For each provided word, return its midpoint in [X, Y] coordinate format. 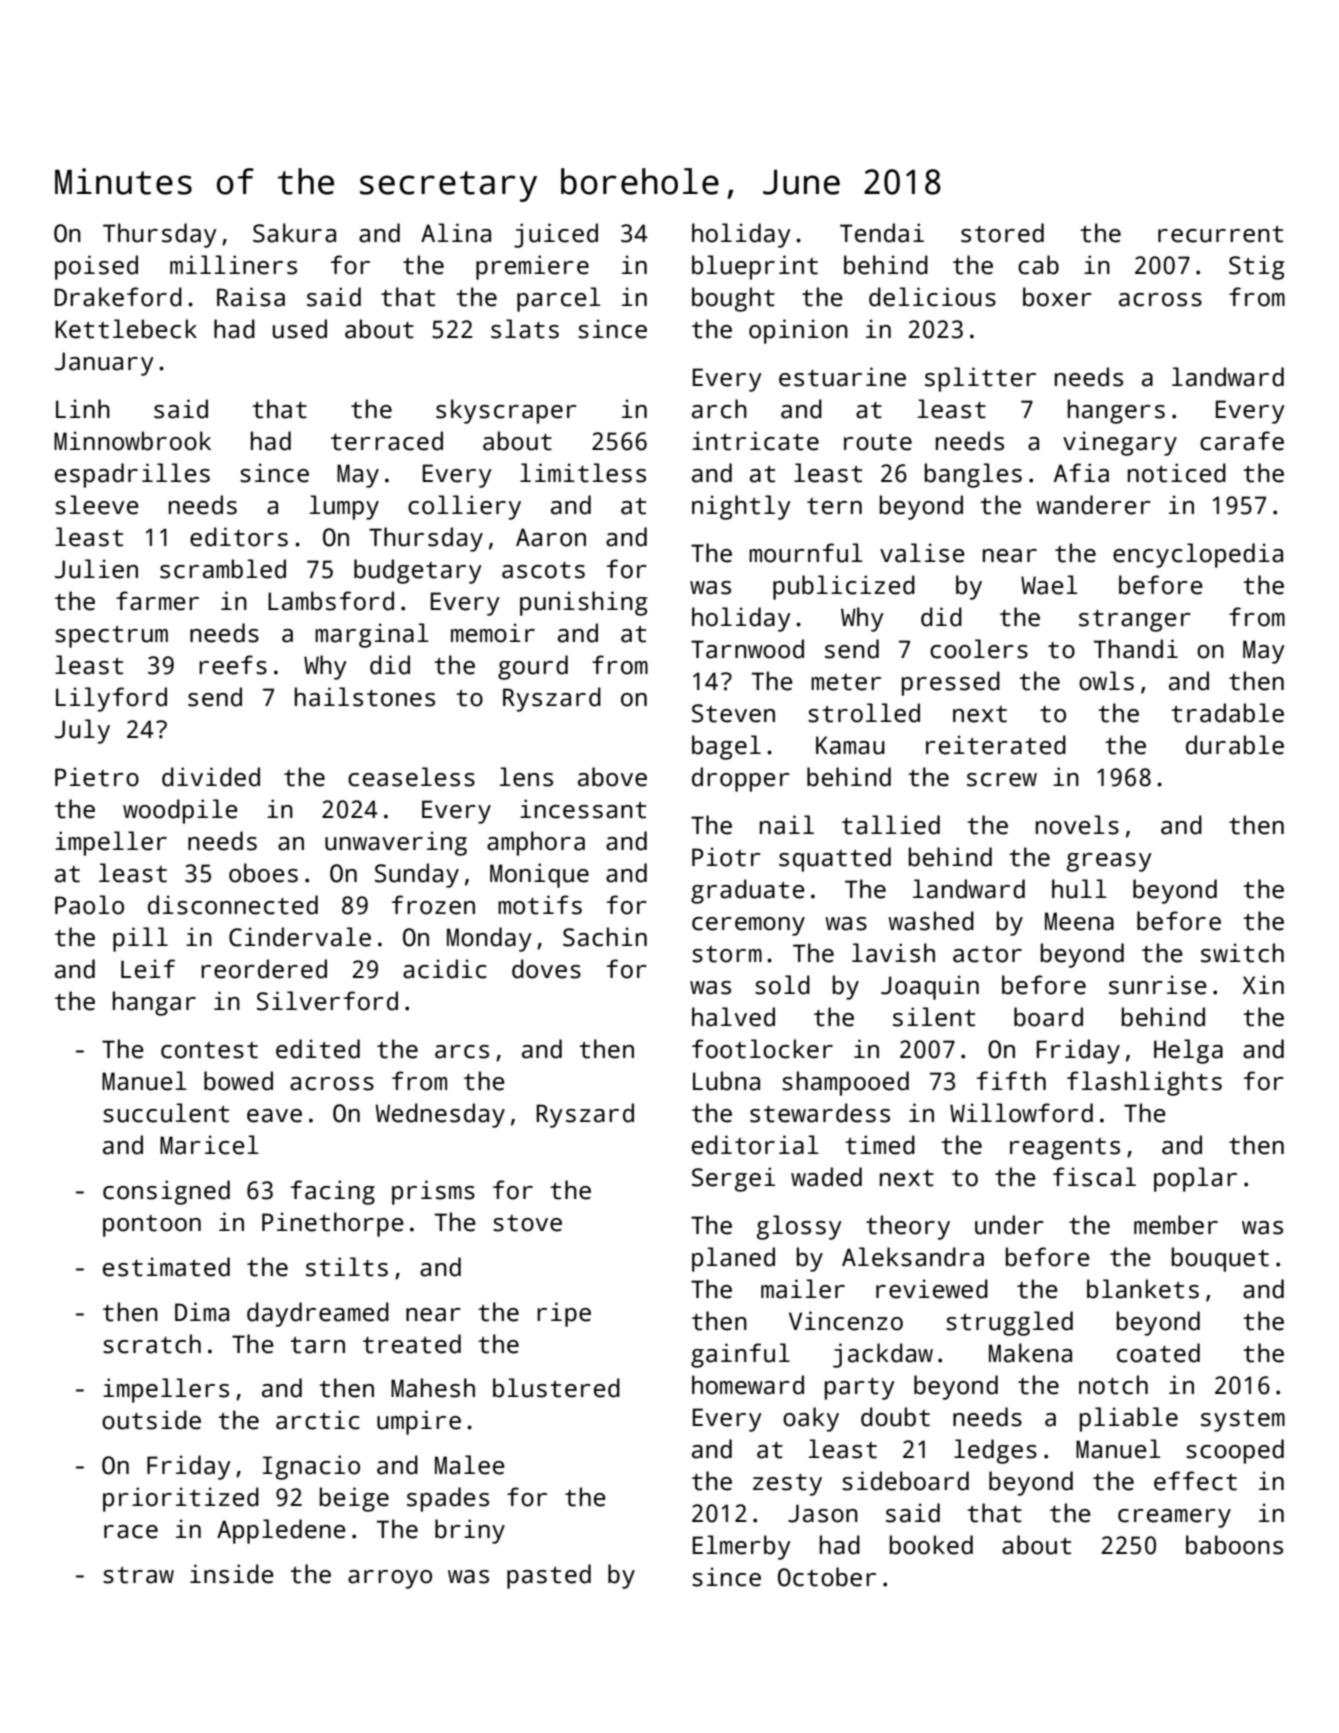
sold [782, 985]
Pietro [97, 777]
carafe [1242, 441]
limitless [583, 473]
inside [232, 1574]
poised [96, 267]
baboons [1234, 1545]
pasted [549, 1576]
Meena [1079, 921]
